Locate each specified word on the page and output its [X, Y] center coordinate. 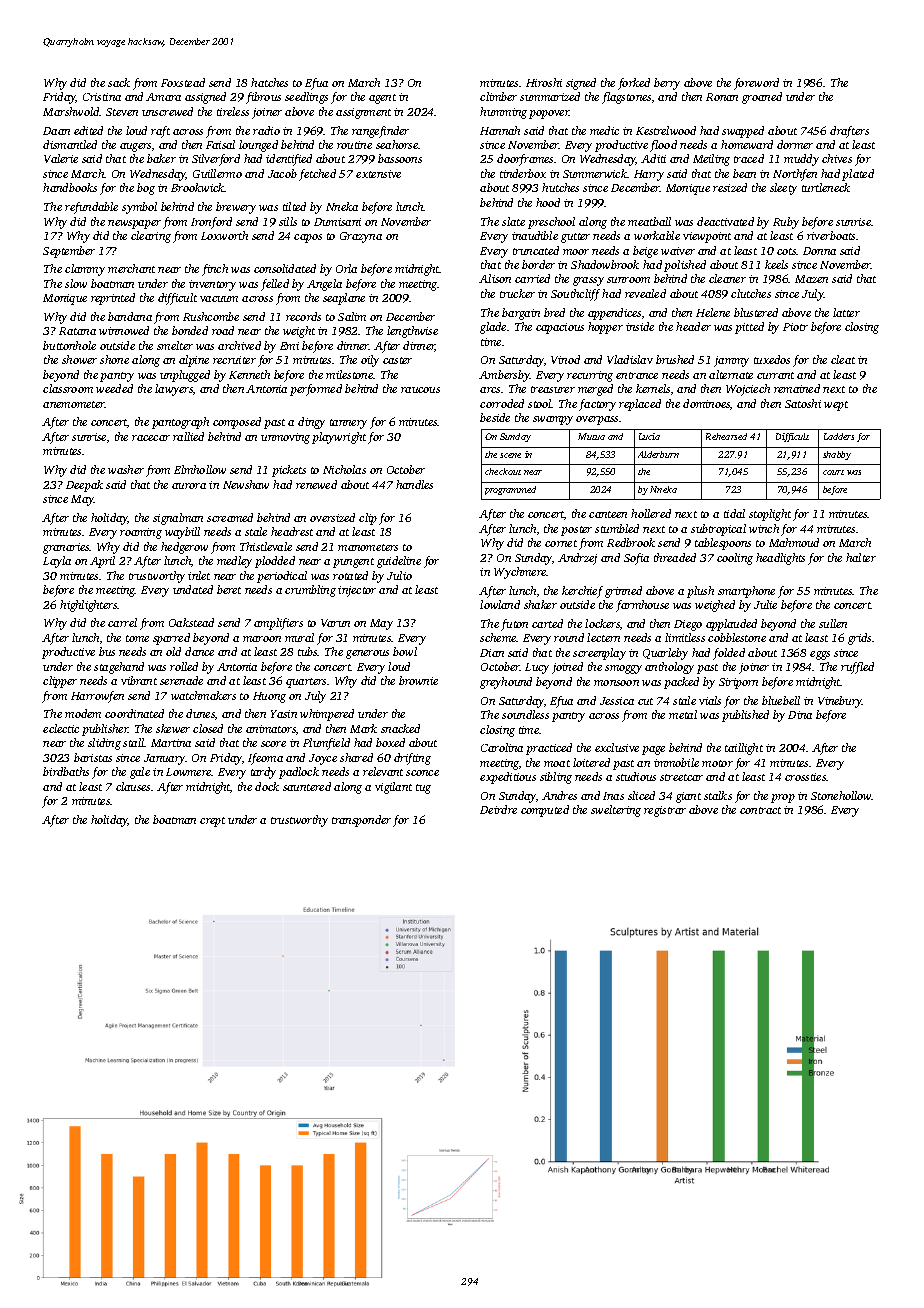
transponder [361, 821]
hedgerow [184, 548]
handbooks [70, 187]
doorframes [525, 160]
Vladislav [630, 359]
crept [212, 822]
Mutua [591, 436]
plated [858, 175]
